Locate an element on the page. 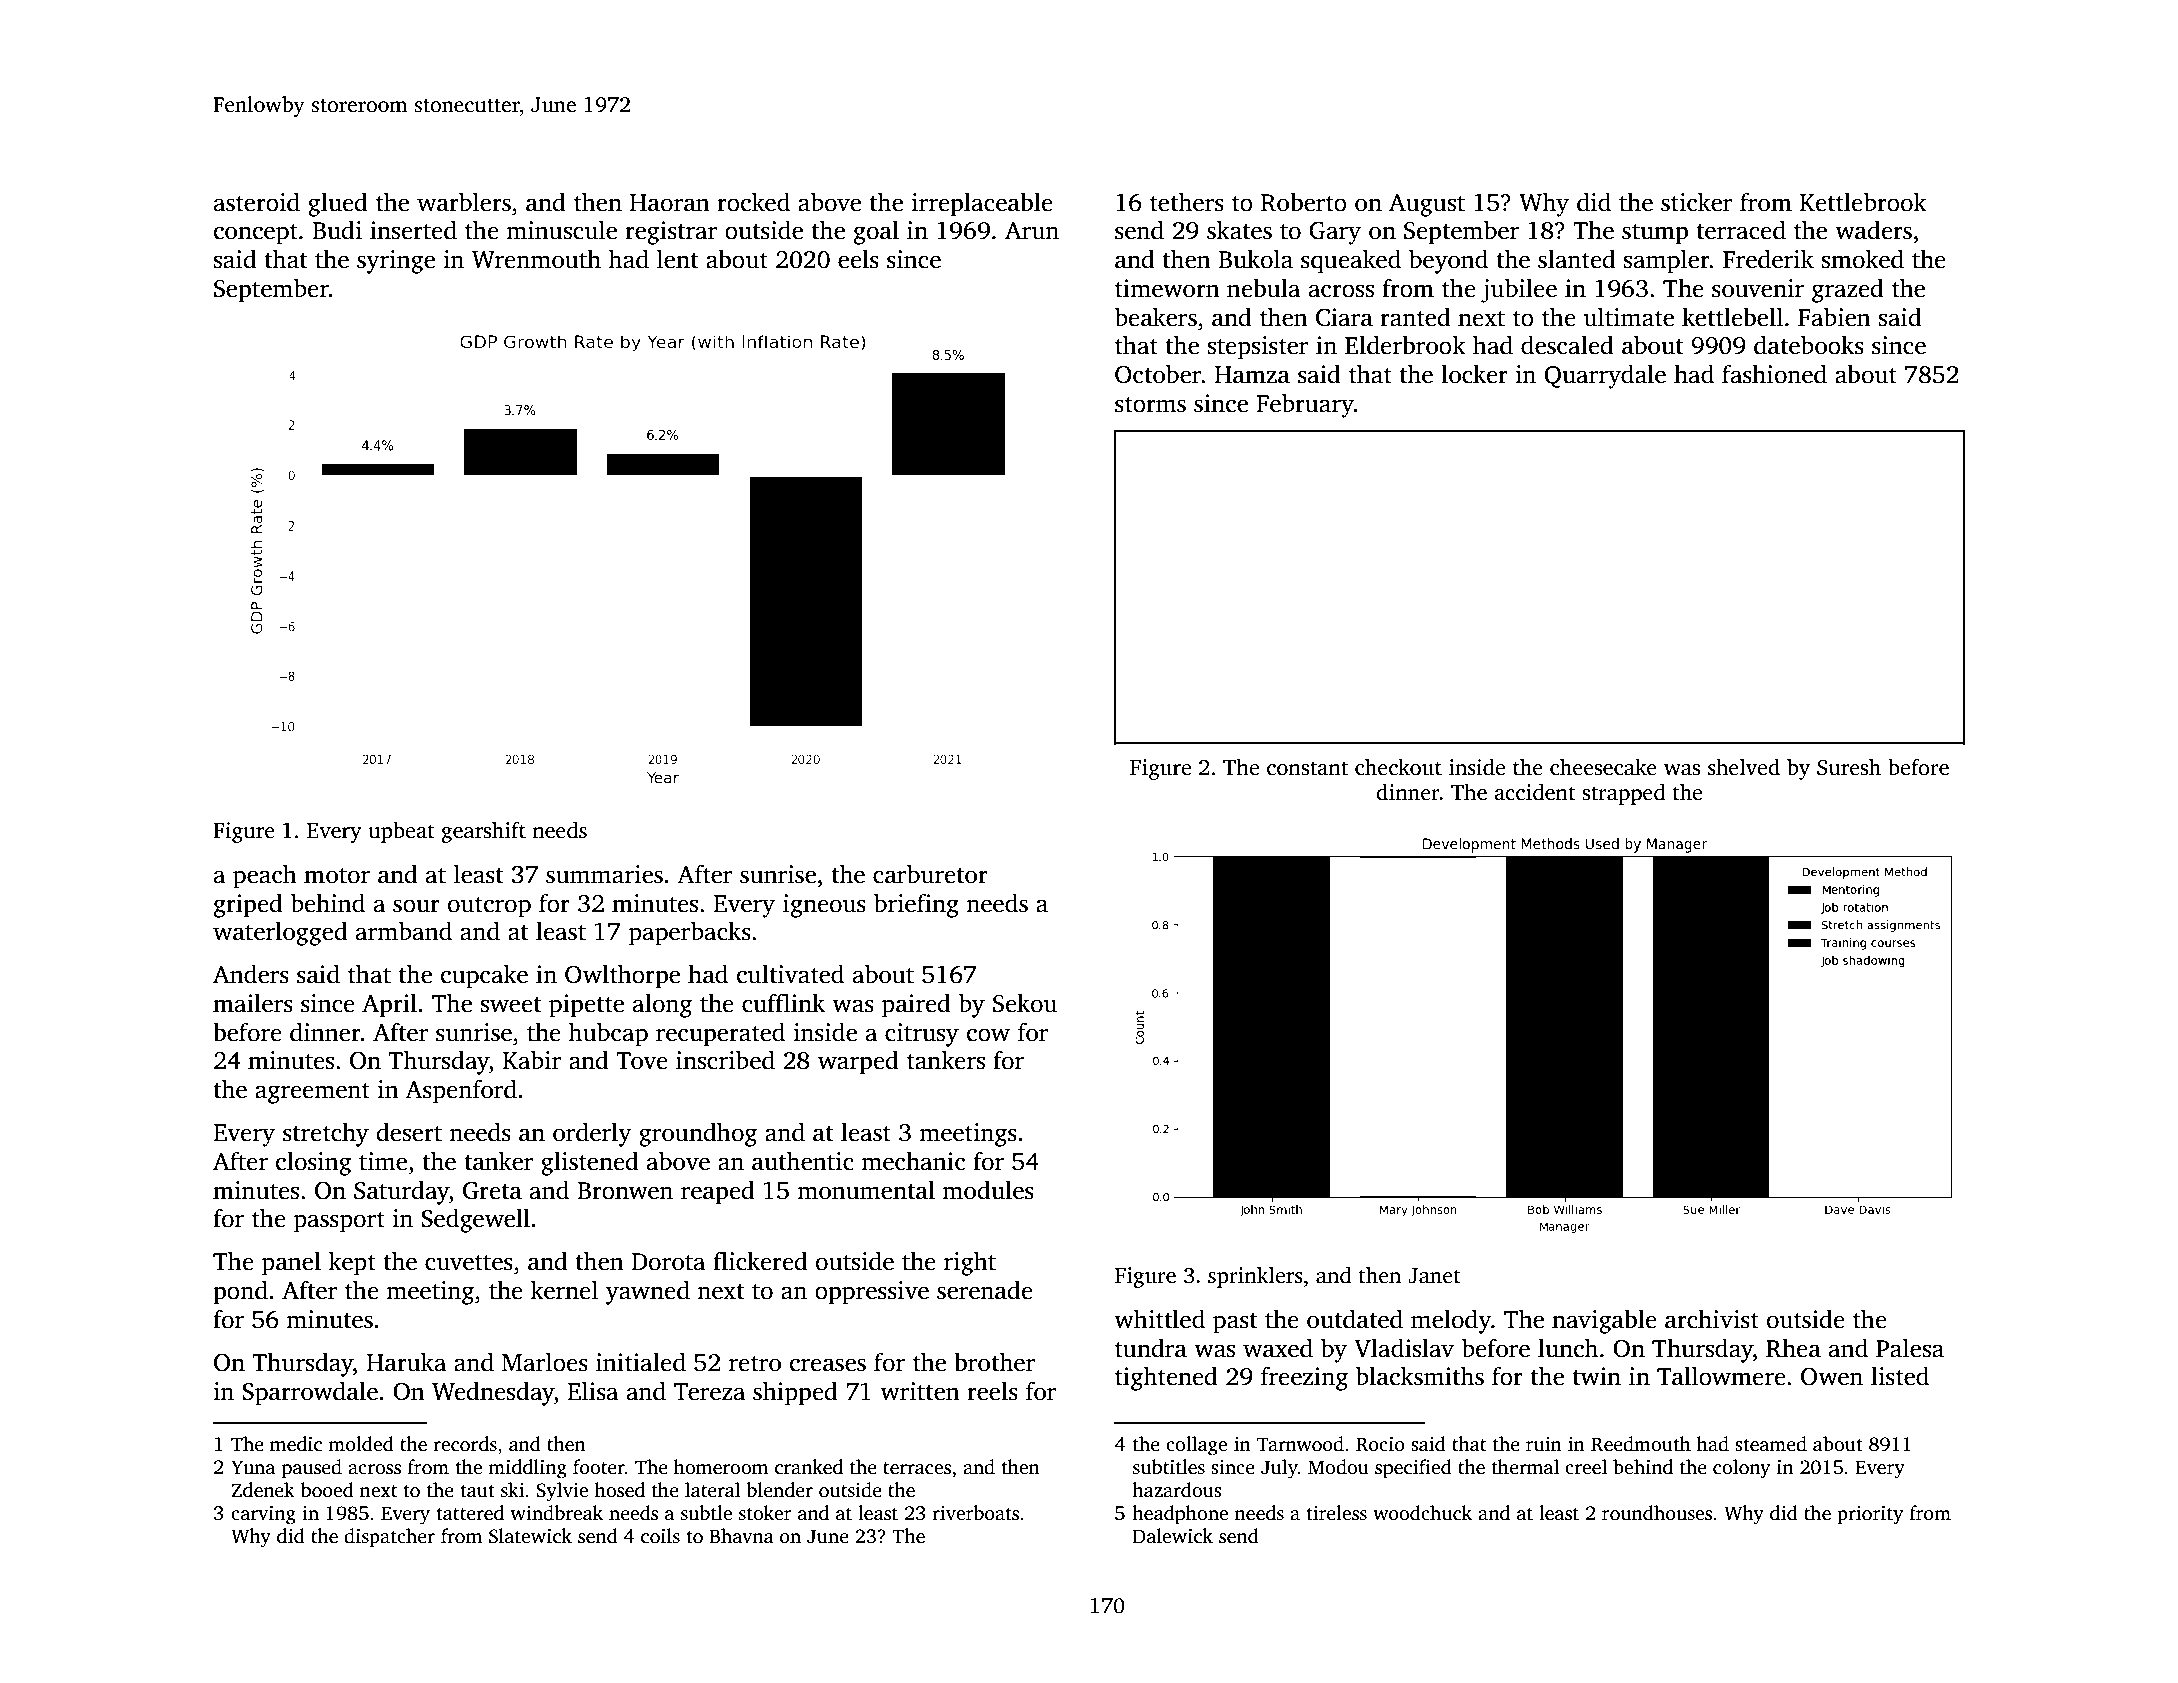 The height and width of the image is (1683, 2178). lent is located at coordinates (677, 259).
